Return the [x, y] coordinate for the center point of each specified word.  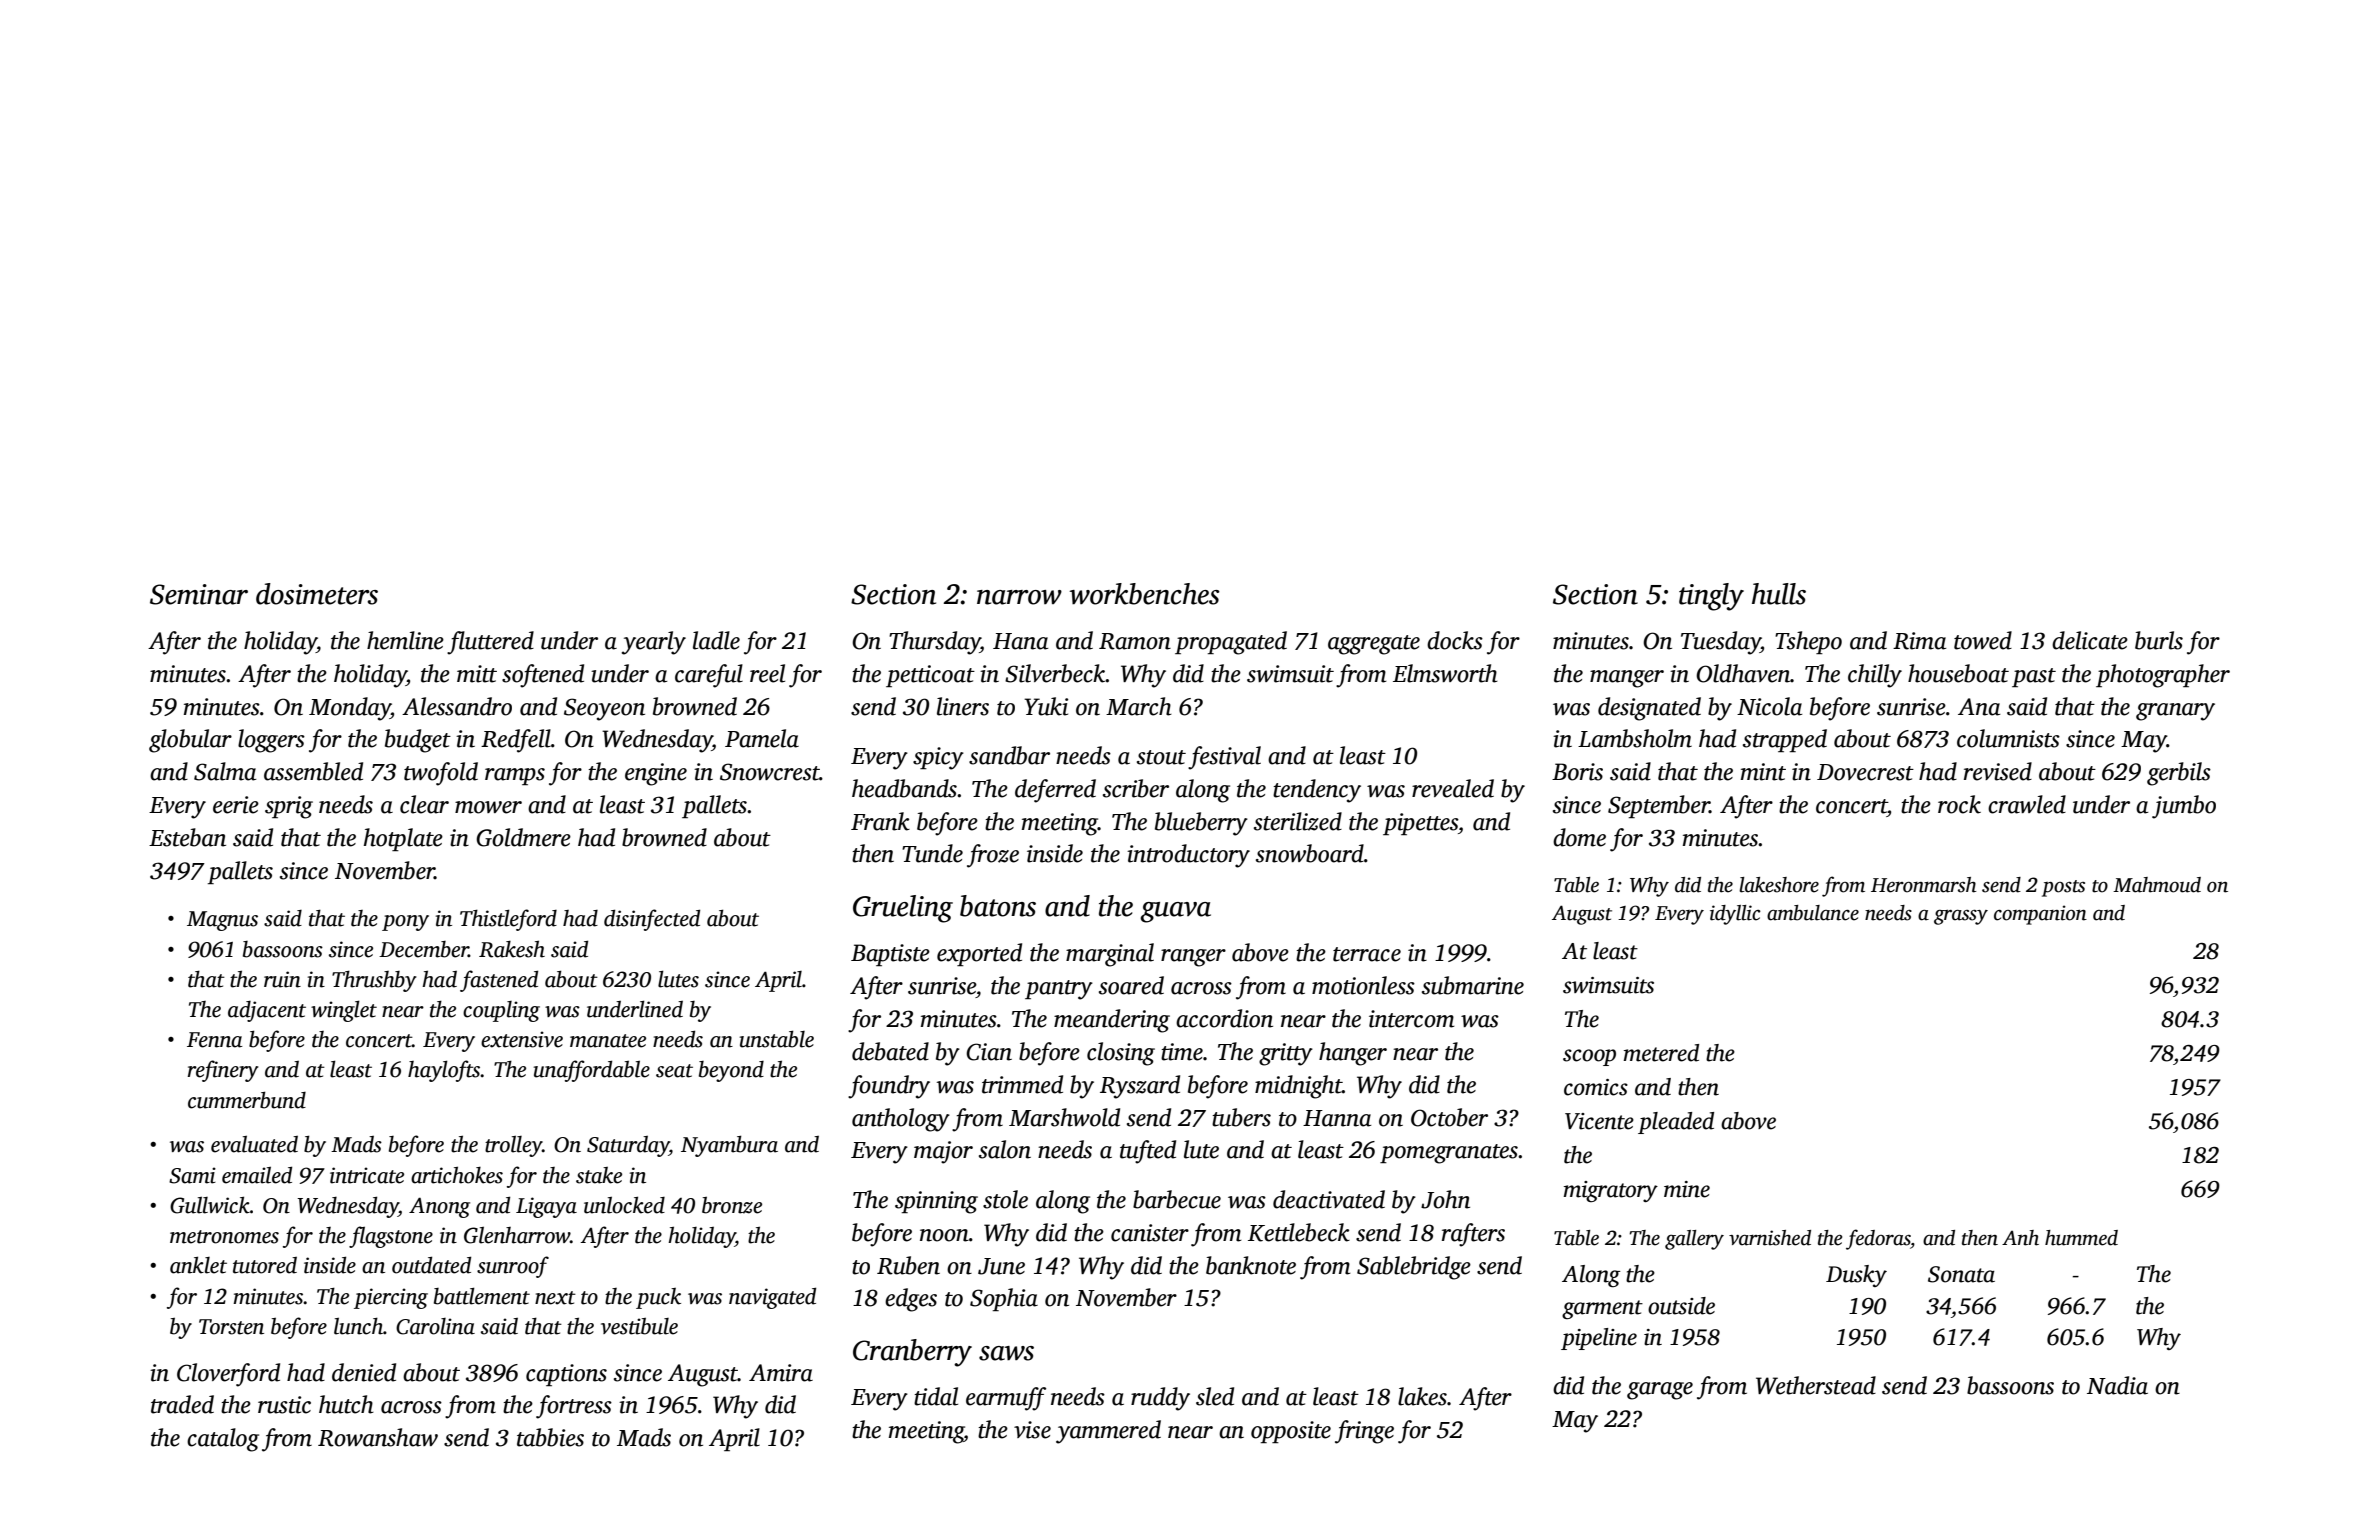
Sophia [1004, 1299]
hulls [1779, 594]
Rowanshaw [378, 1437]
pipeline [1599, 1339]
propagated [1231, 643]
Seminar [199, 594]
